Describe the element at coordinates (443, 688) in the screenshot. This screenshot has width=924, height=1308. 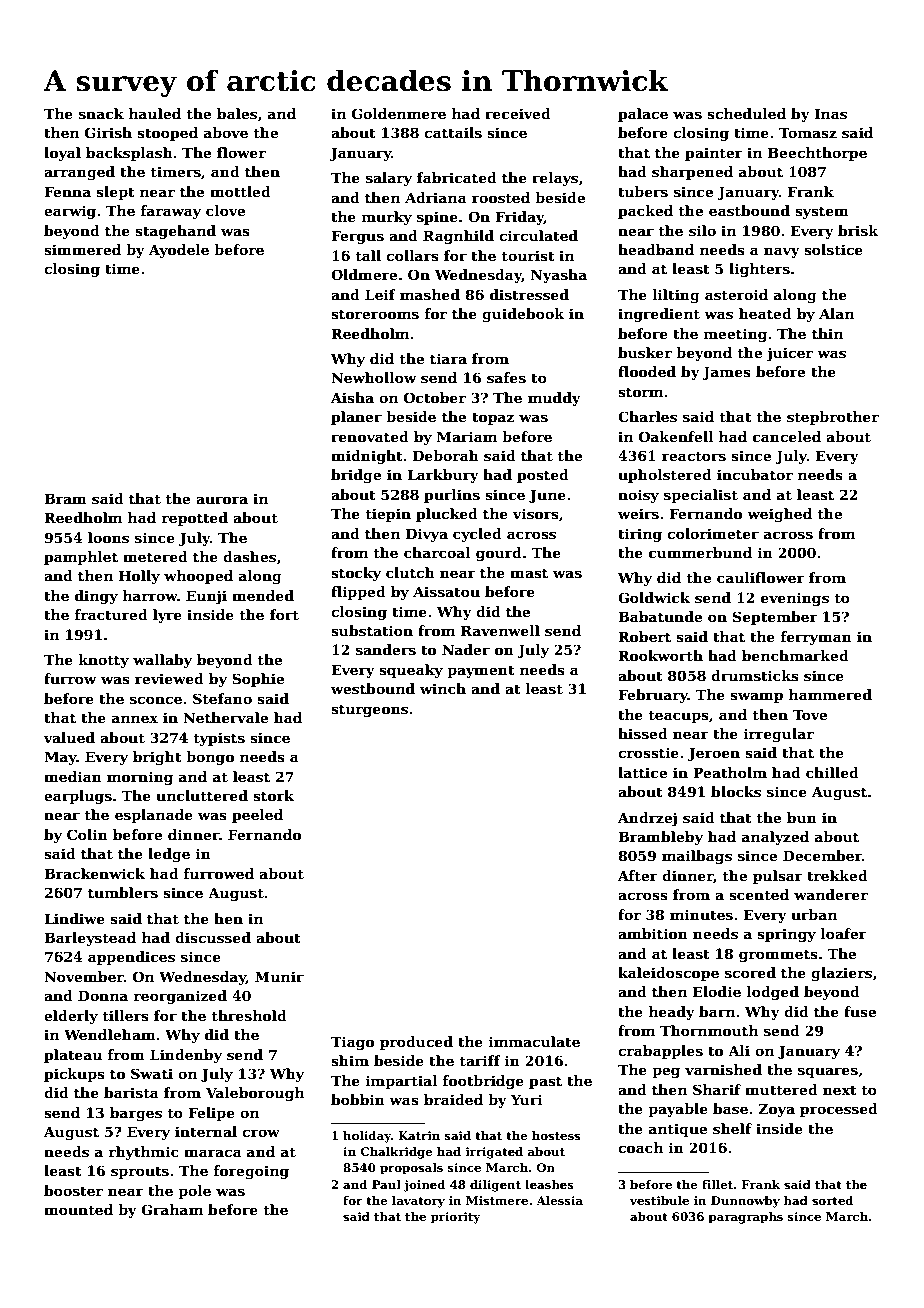
I see `winch` at that location.
